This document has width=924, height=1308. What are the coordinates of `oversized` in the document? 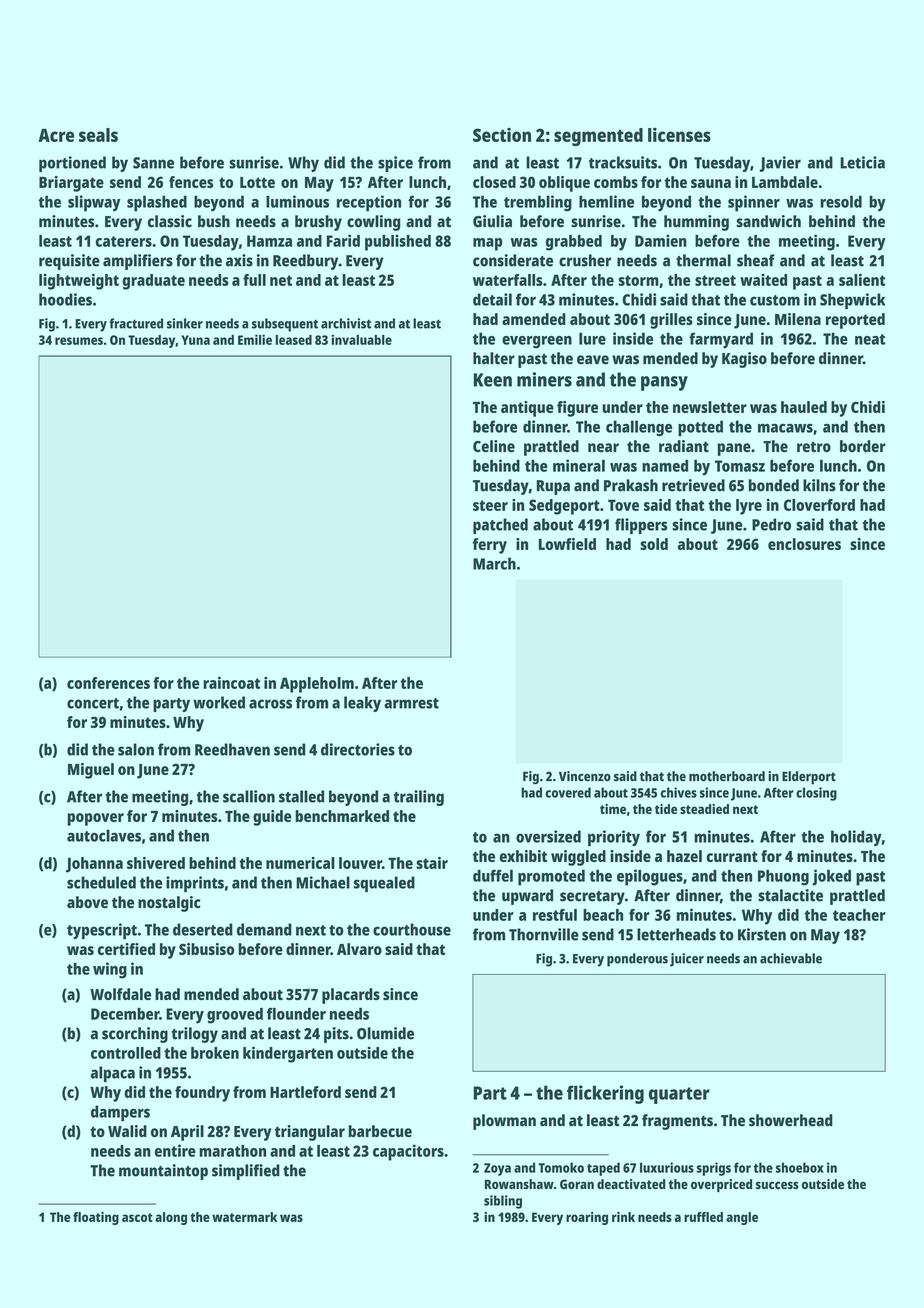 It's located at (548, 836).
